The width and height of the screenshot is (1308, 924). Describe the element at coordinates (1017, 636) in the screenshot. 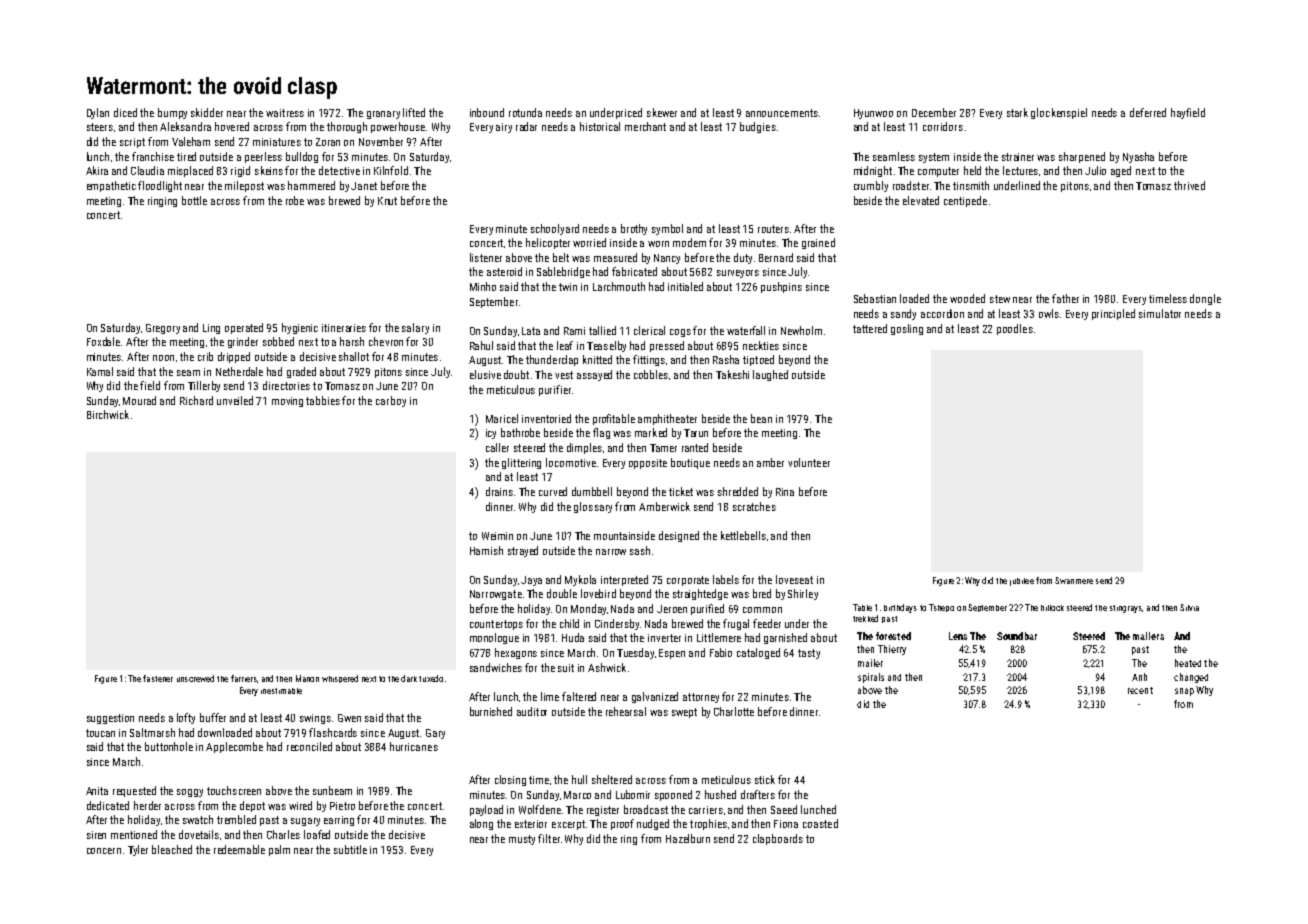

I see `Soundbar` at that location.
